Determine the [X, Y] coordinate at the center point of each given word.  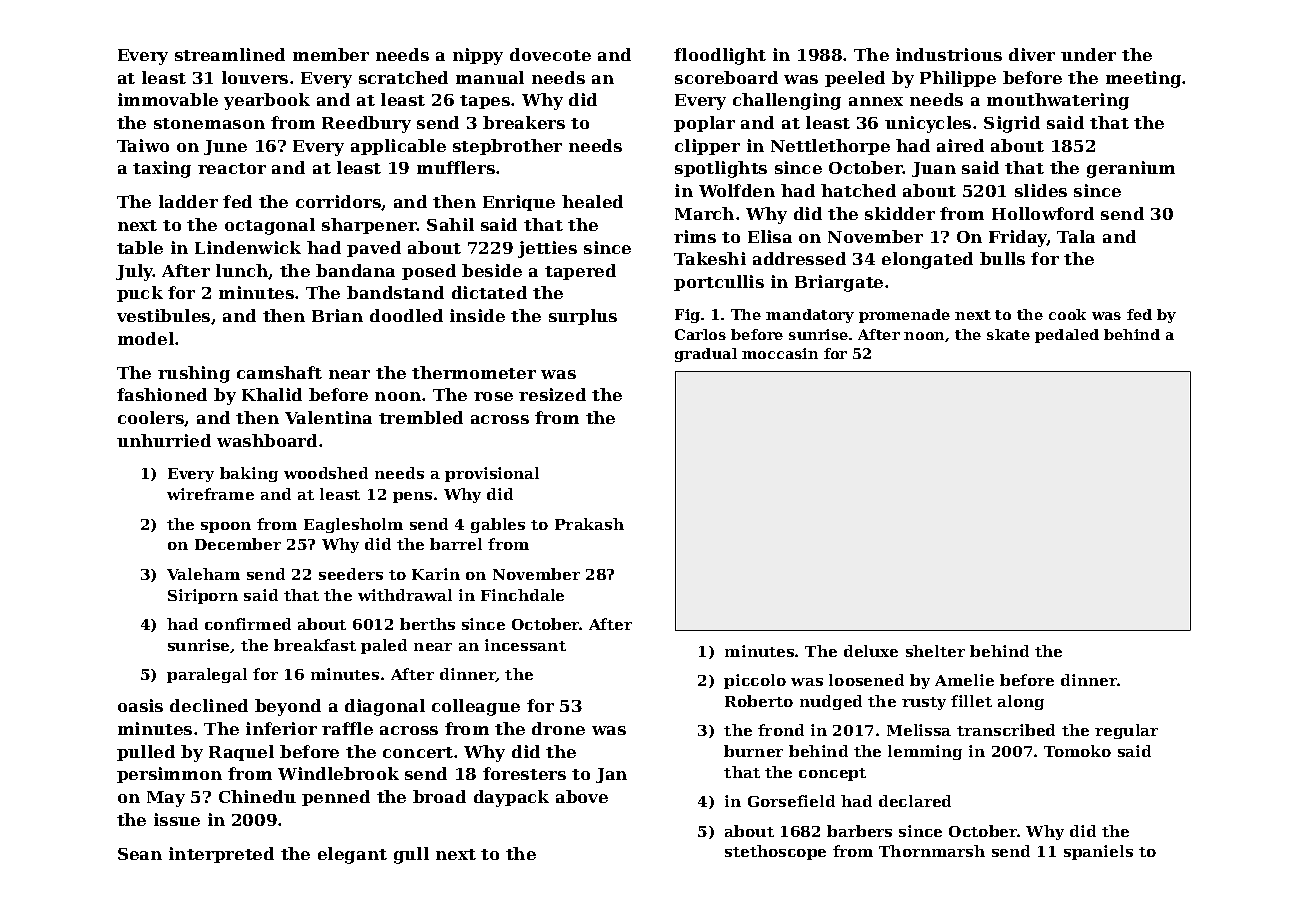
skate [1008, 334]
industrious [949, 54]
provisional [492, 474]
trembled [421, 417]
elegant [352, 855]
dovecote [550, 54]
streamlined [230, 54]
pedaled [1067, 336]
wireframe [210, 494]
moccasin [780, 353]
